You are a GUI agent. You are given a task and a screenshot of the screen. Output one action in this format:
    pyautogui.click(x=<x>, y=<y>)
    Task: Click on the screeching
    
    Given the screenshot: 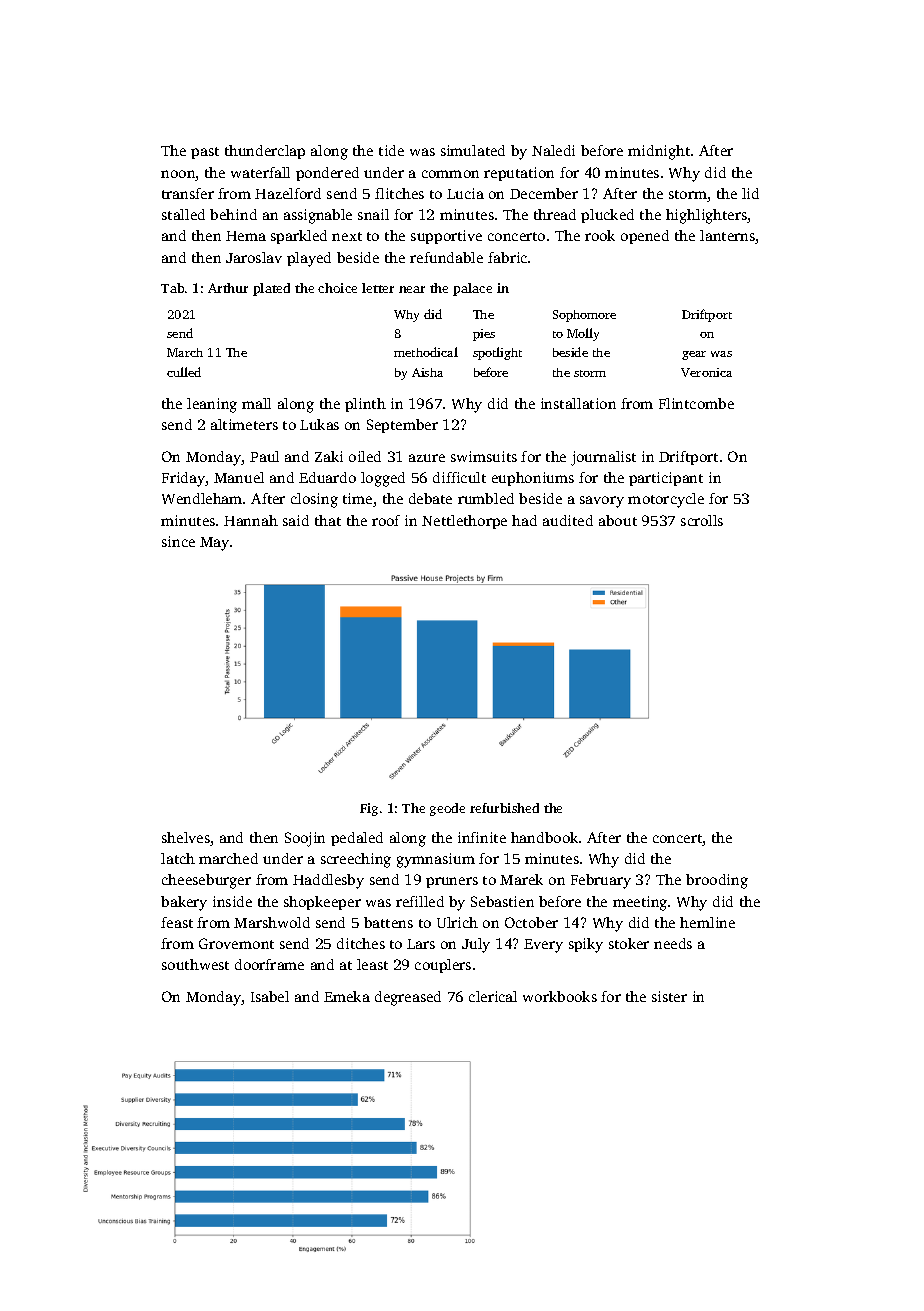 What is the action you would take?
    pyautogui.click(x=356, y=860)
